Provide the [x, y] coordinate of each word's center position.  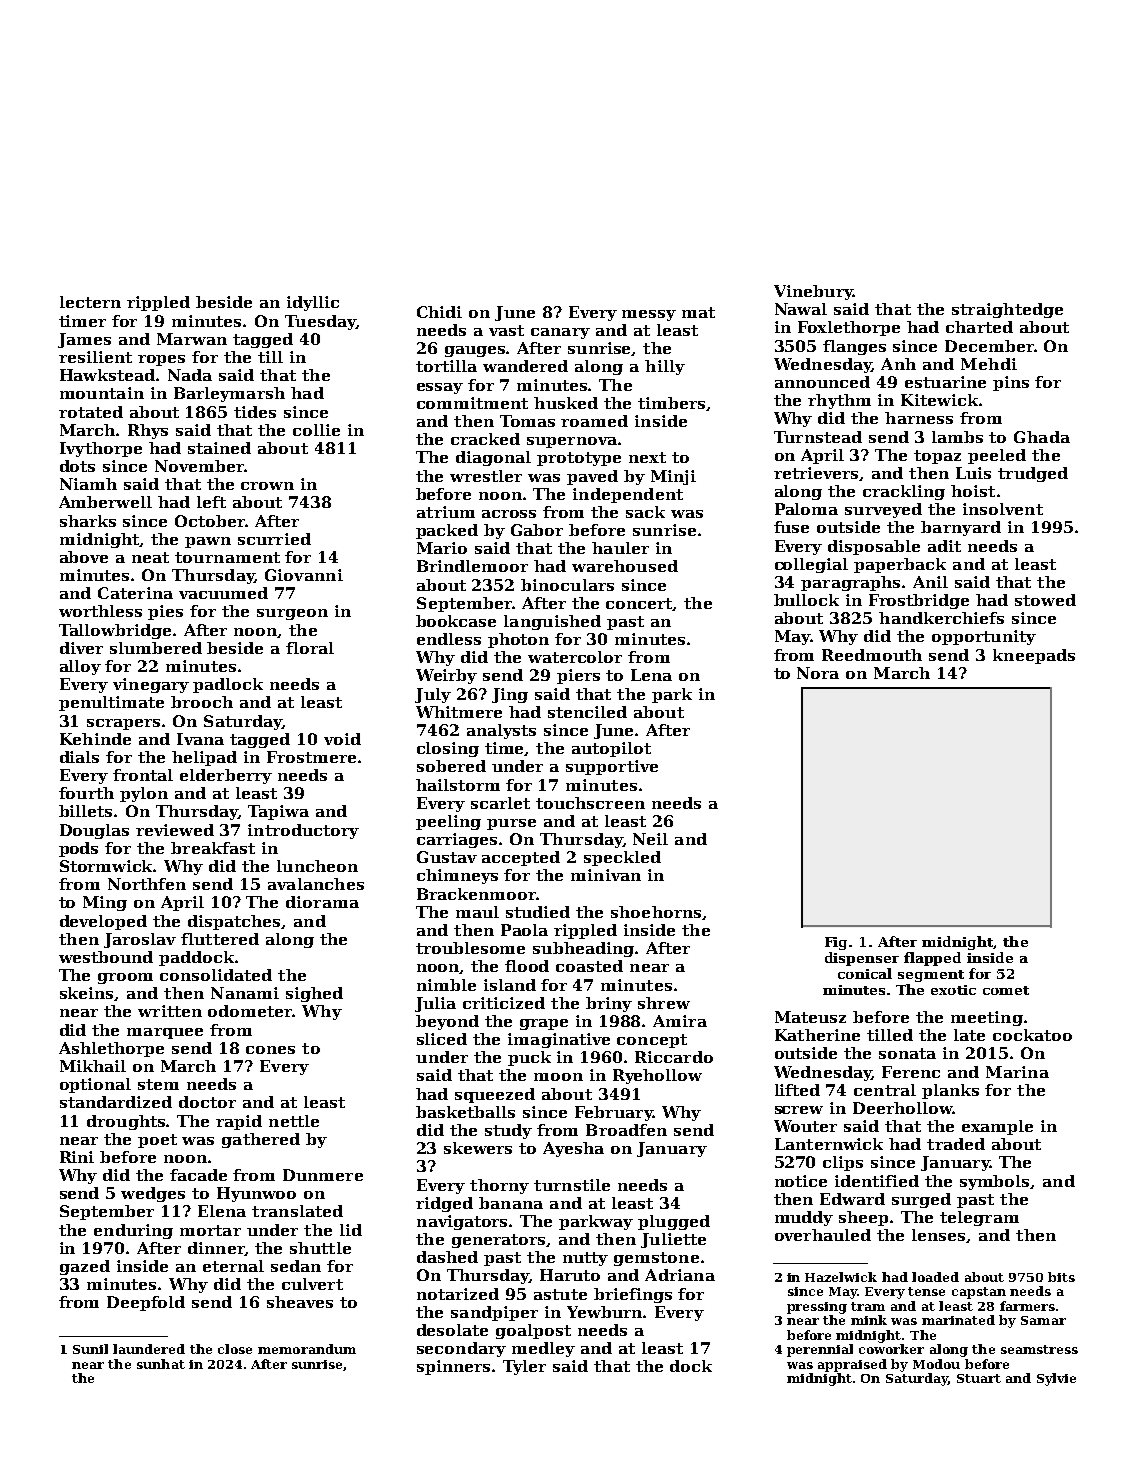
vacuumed [223, 593]
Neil [650, 839]
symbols [995, 1182]
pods [78, 849]
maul [477, 912]
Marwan [192, 339]
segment [931, 976]
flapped [932, 959]
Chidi [439, 312]
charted [979, 327]
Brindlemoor [472, 566]
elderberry [226, 776]
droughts [127, 1122]
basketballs [465, 1112]
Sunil [90, 1349]
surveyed [883, 510]
